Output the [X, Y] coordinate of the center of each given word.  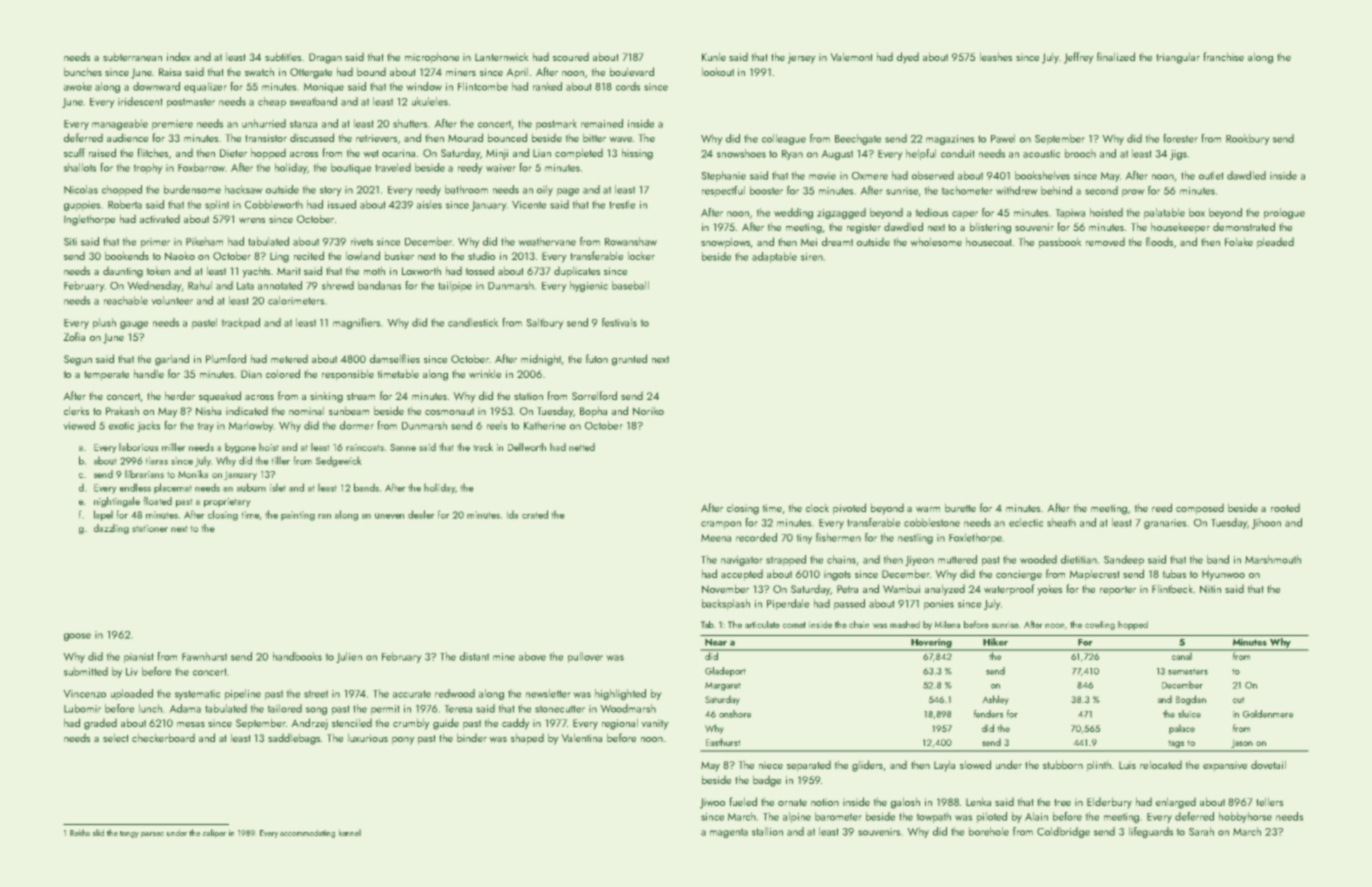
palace [1182, 729]
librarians [144, 474]
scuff [74, 152]
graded [100, 724]
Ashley [995, 700]
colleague [784, 139]
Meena [716, 538]
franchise [1224, 56]
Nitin [1210, 589]
